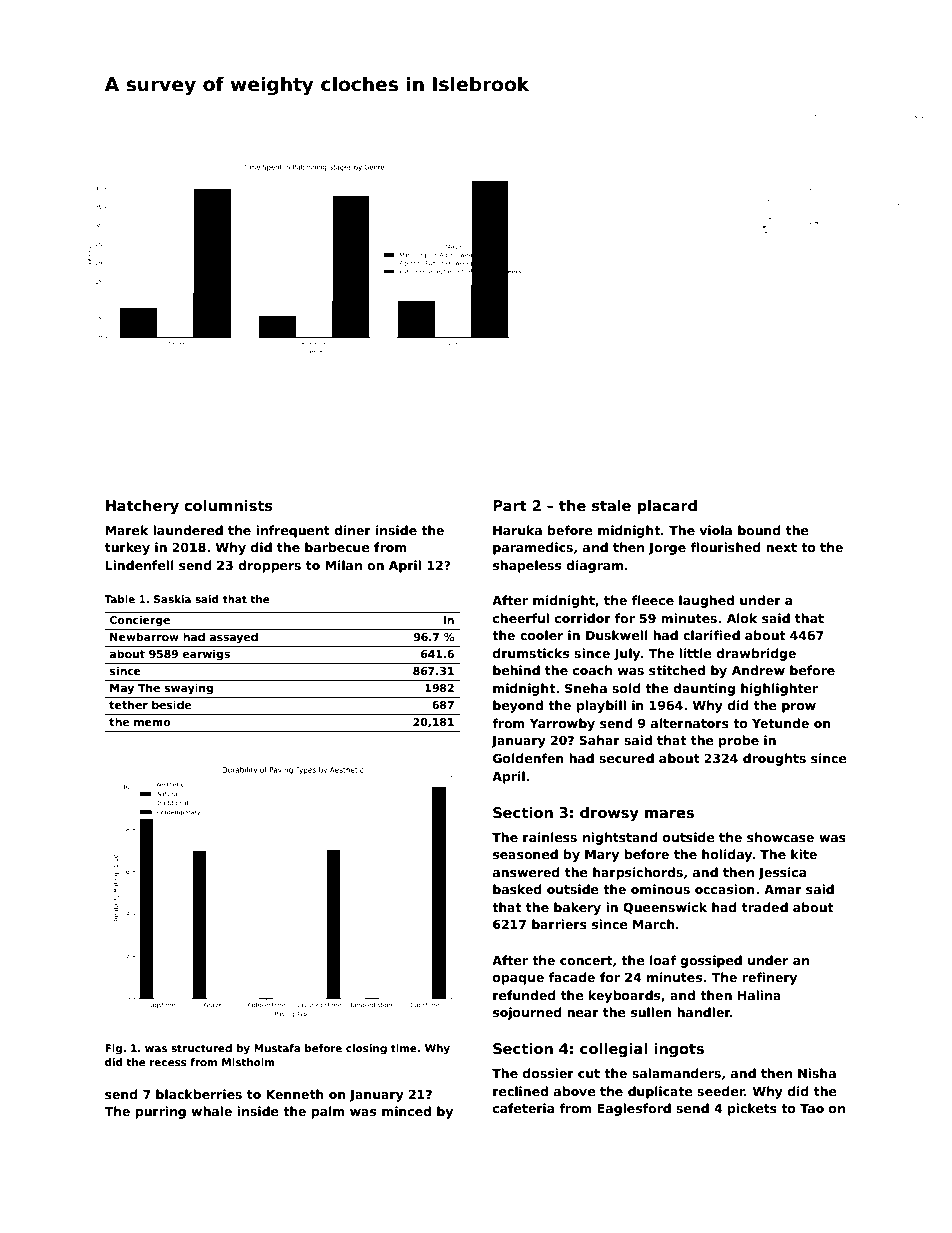 This page has width=952, height=1233. I want to click on columnists, so click(228, 506).
